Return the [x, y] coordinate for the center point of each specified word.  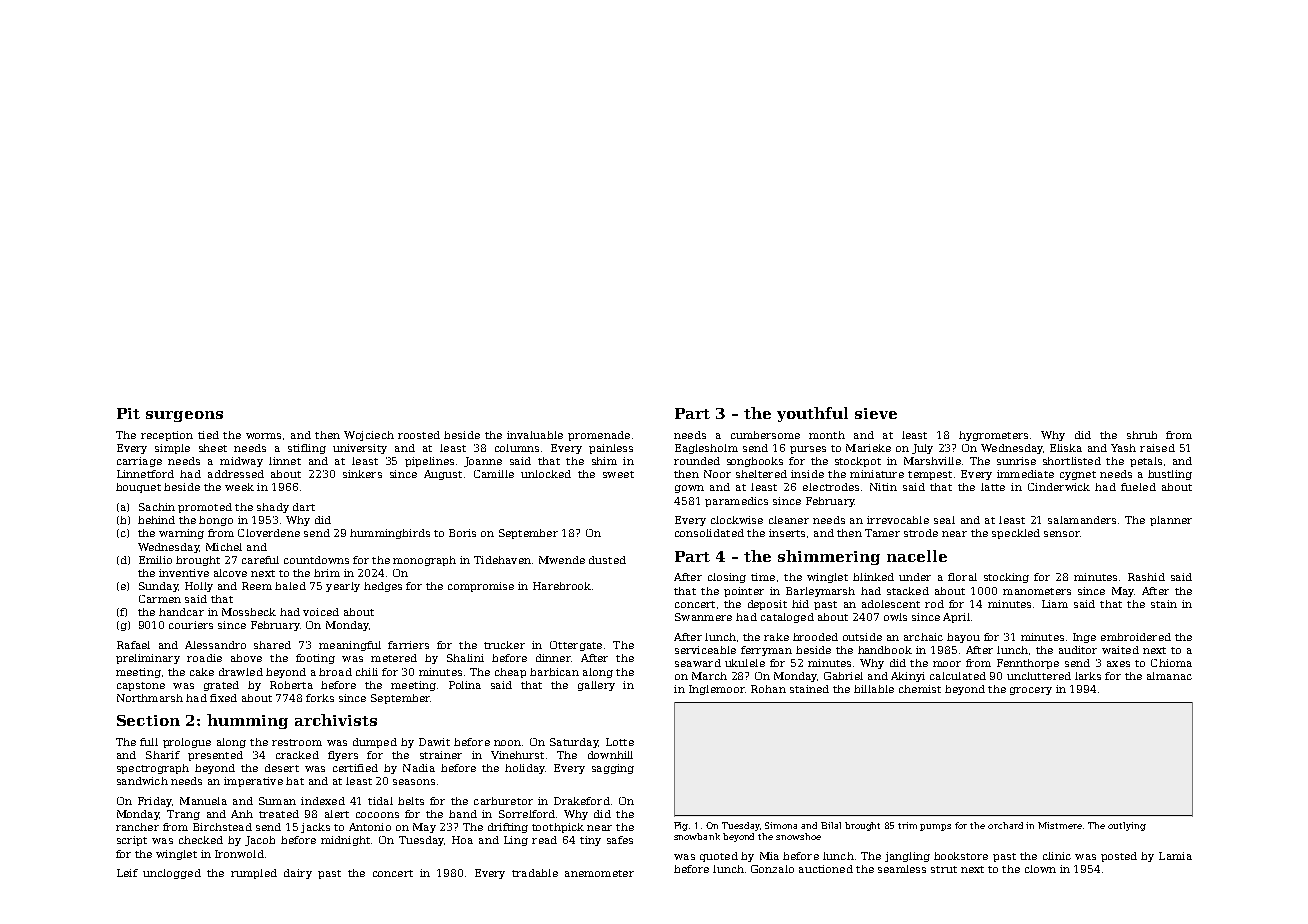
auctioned [826, 869]
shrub [1142, 435]
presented [215, 756]
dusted [607, 560]
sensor [1062, 534]
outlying [1127, 826]
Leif [127, 873]
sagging [613, 769]
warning [181, 534]
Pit [128, 413]
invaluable [535, 435]
